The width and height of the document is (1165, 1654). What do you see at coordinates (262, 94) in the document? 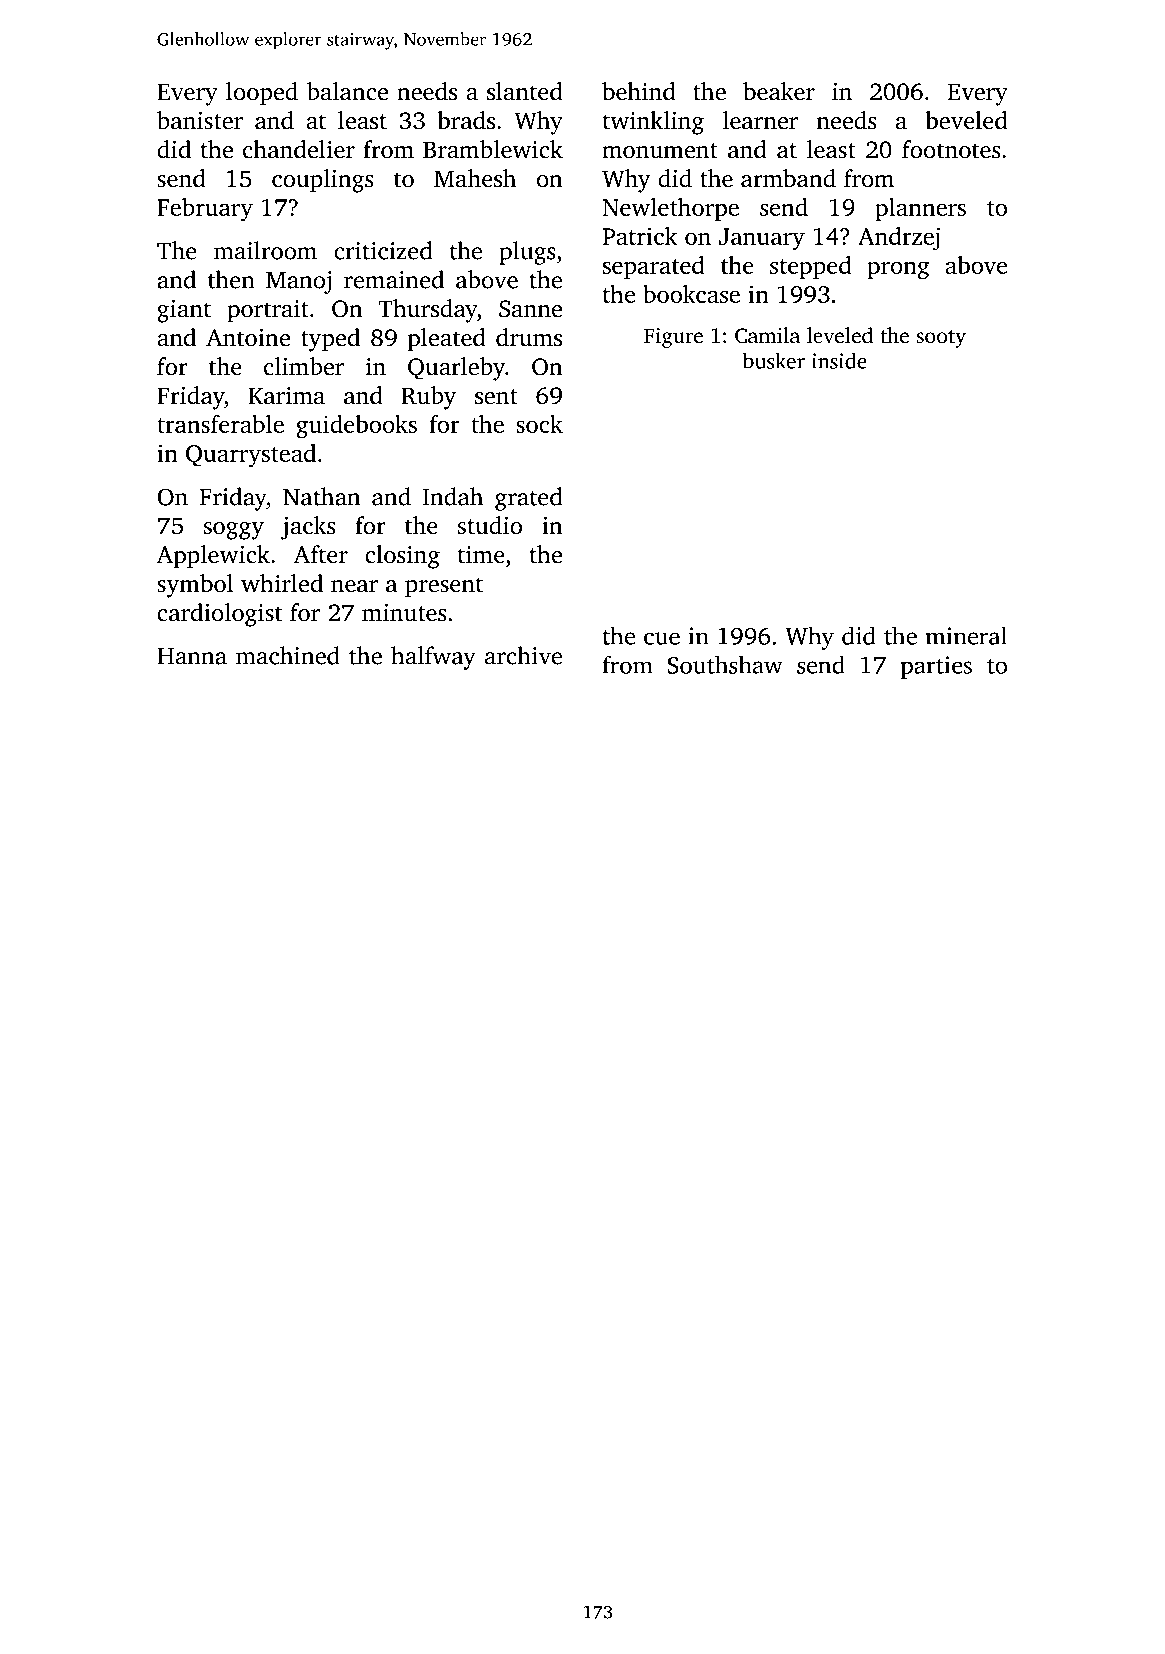
I see `looped` at bounding box center [262, 94].
